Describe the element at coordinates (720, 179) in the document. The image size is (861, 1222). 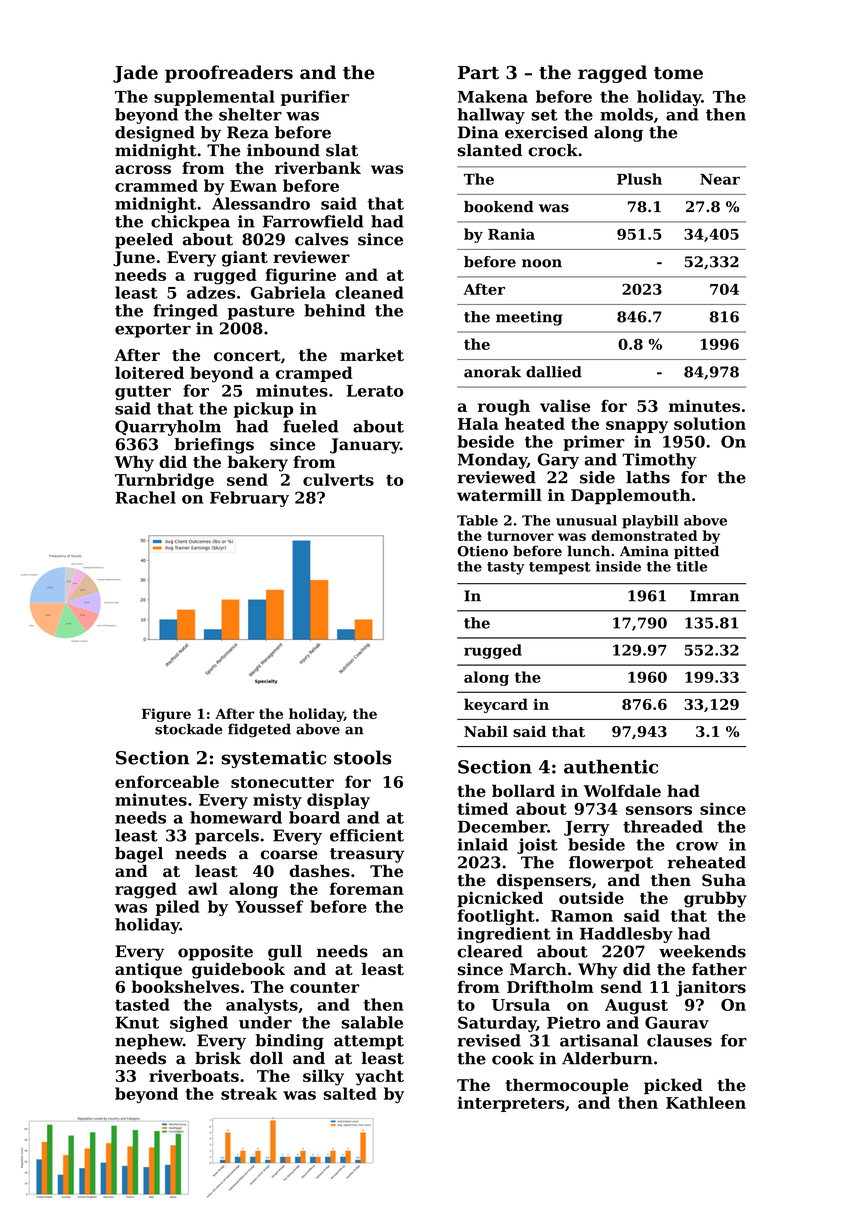
I see `Near` at that location.
